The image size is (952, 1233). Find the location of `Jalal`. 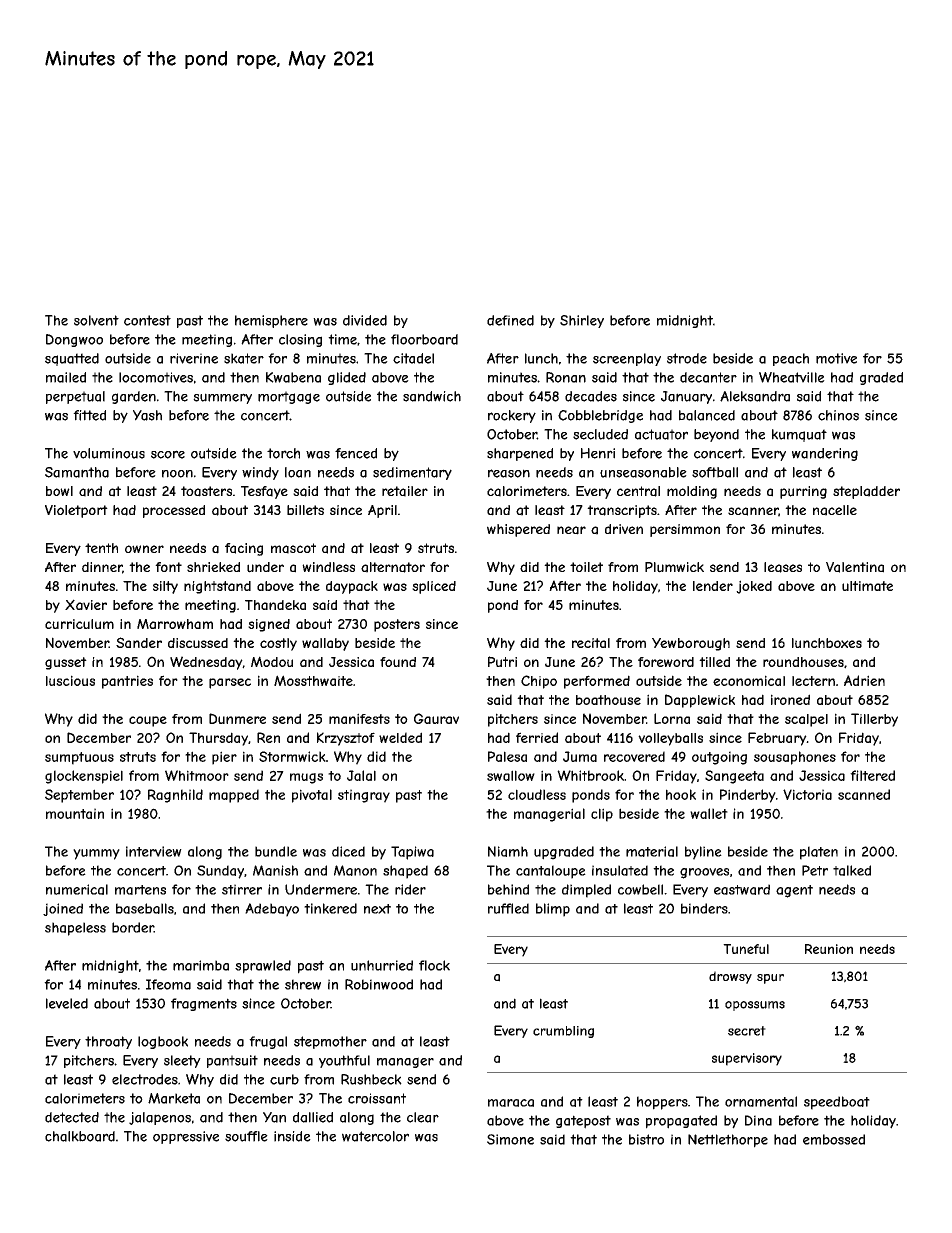

Jalal is located at coordinates (361, 775).
